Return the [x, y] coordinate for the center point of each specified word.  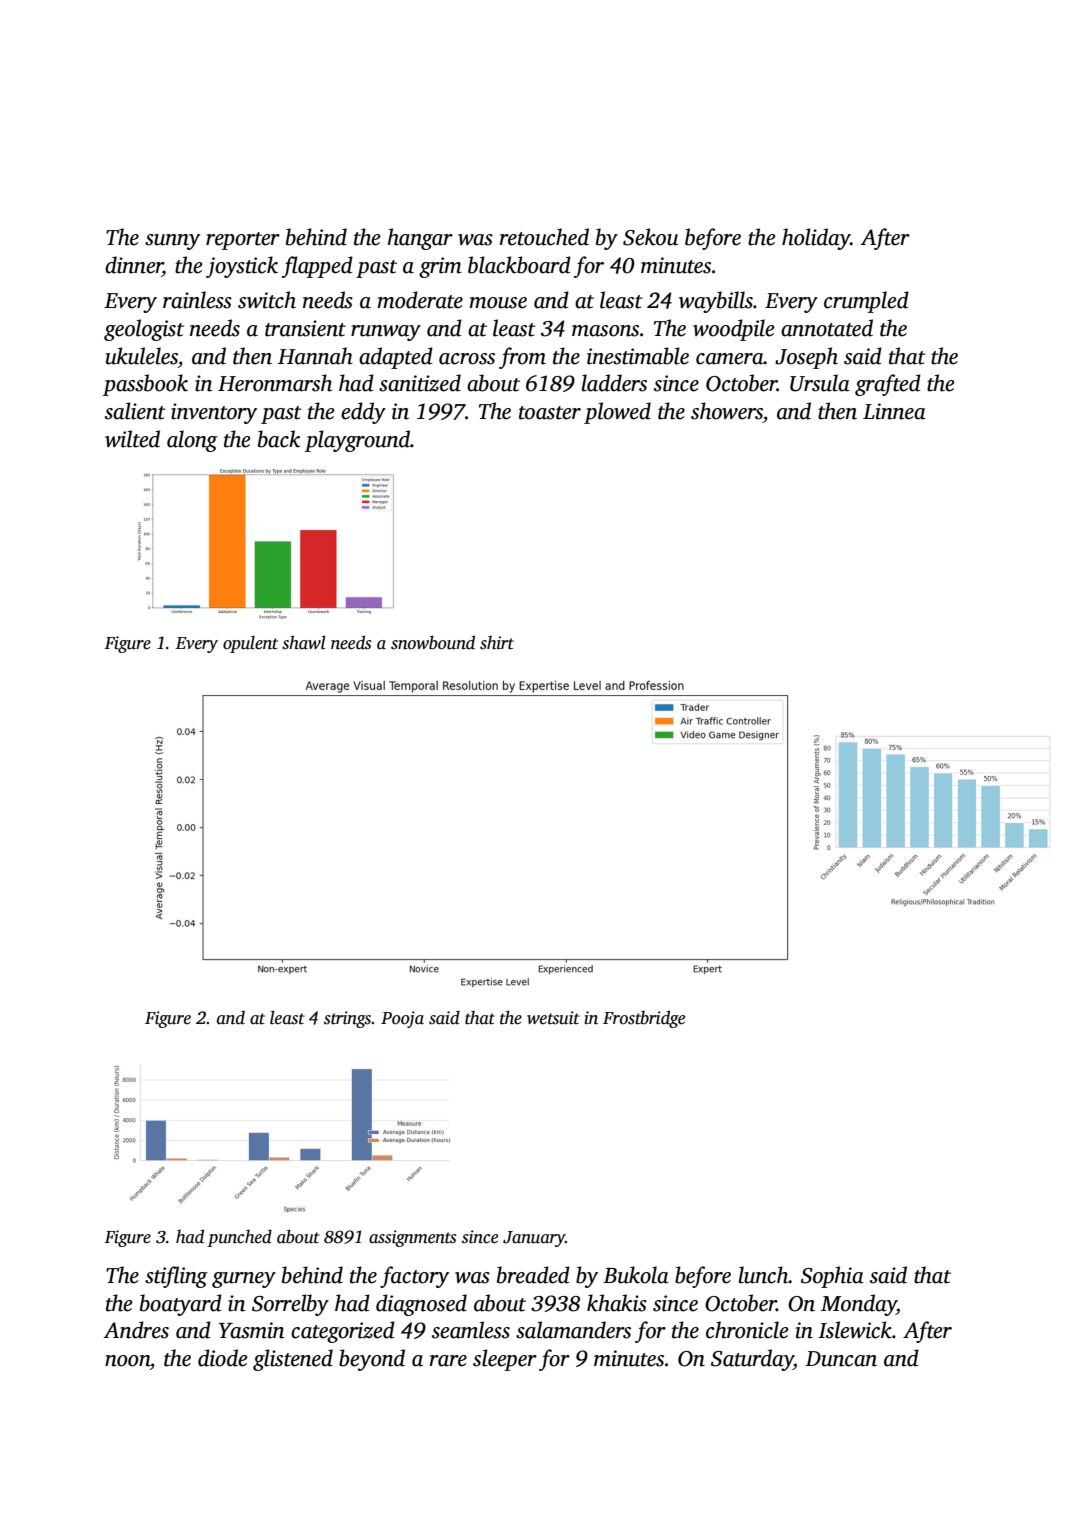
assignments [412, 1238]
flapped [317, 267]
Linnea [894, 411]
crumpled [866, 302]
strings [348, 1019]
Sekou [650, 237]
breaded [533, 1275]
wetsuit [553, 1018]
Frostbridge [644, 1019]
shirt [497, 643]
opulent [250, 644]
